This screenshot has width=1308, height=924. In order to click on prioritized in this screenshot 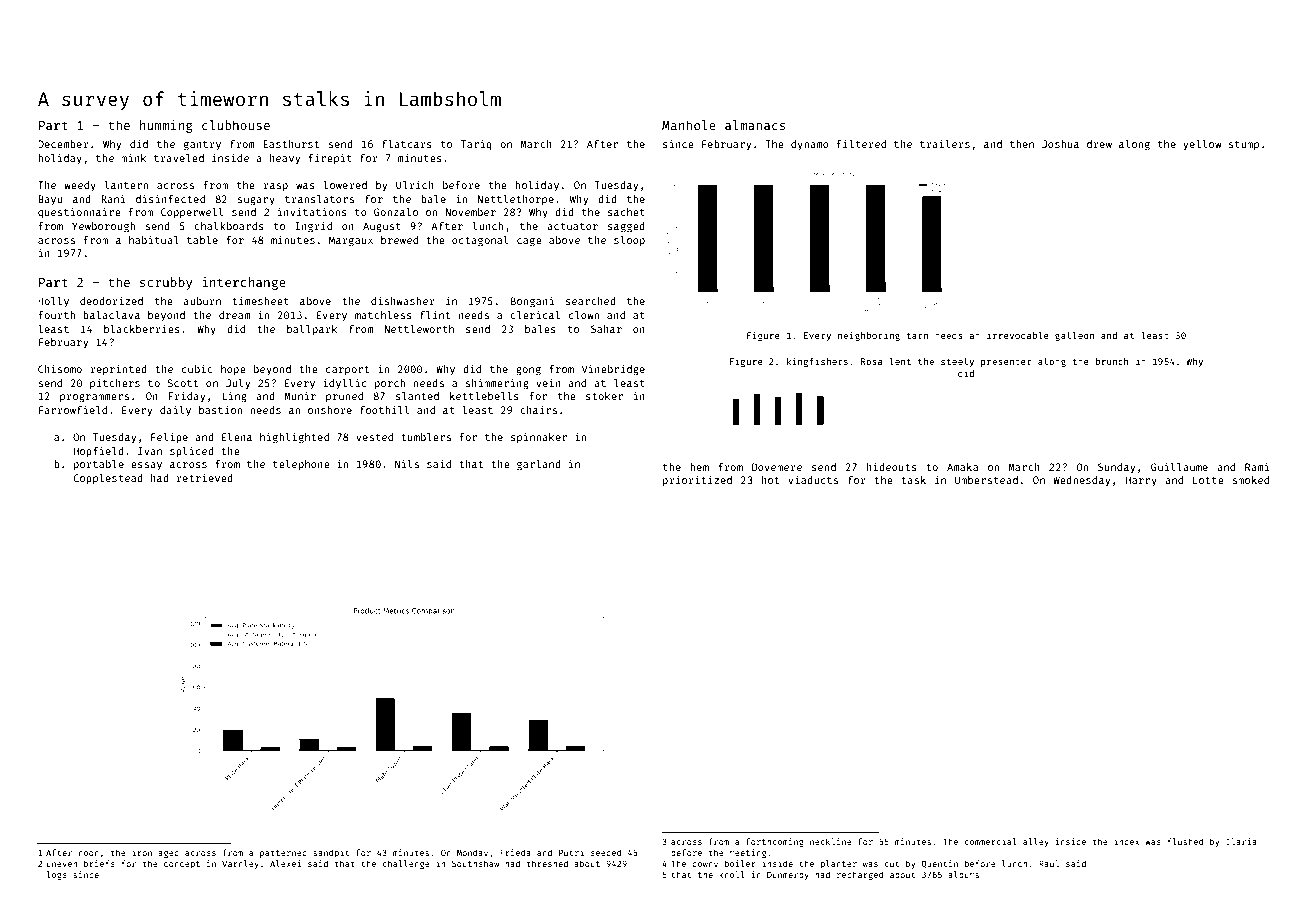, I will do `click(697, 480)`.
